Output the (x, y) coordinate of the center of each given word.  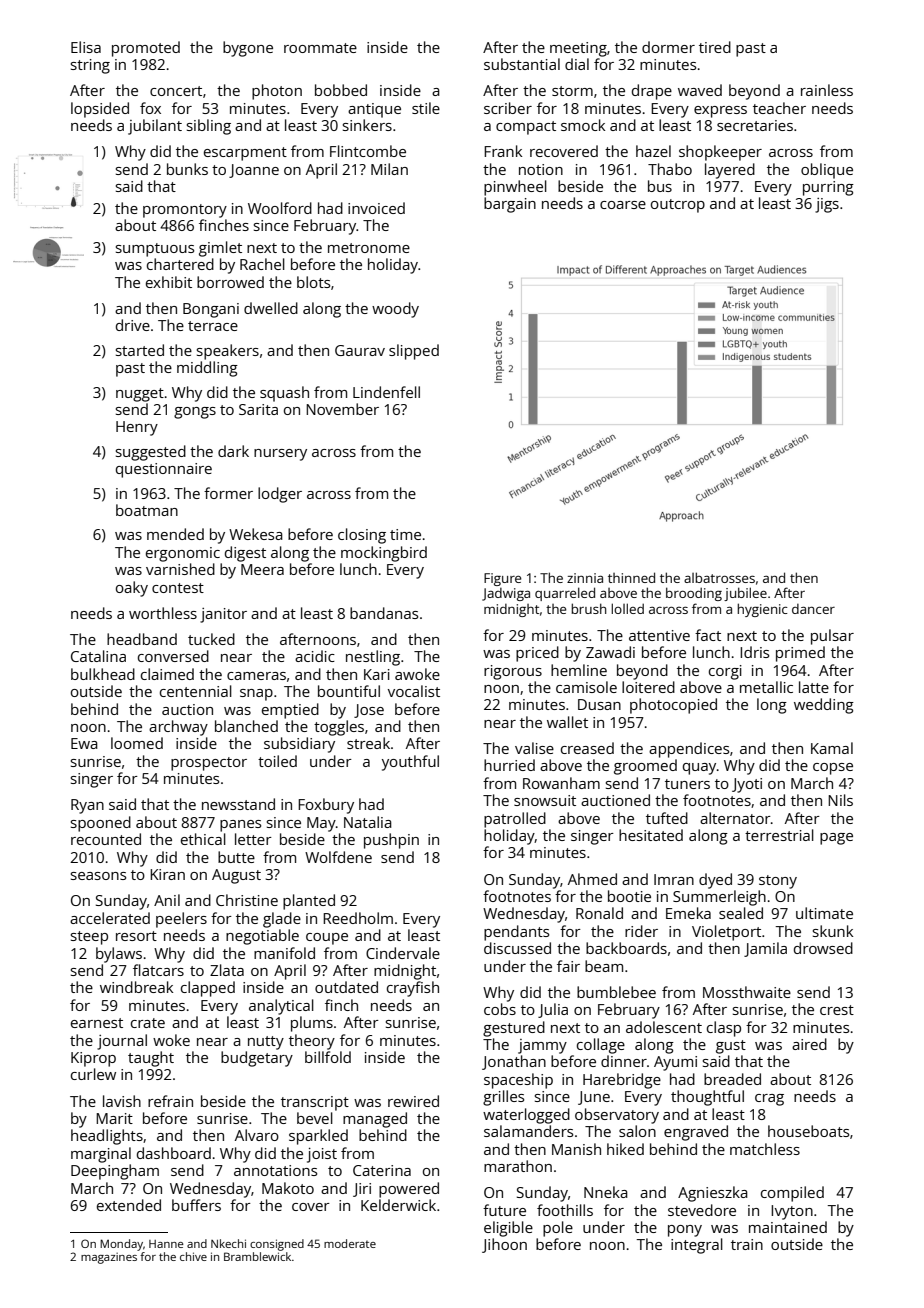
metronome (369, 248)
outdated (346, 987)
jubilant (155, 127)
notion (541, 169)
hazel (653, 151)
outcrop (678, 206)
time (405, 534)
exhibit (169, 282)
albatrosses (719, 577)
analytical (281, 1007)
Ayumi (675, 1063)
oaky (132, 589)
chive (193, 1256)
